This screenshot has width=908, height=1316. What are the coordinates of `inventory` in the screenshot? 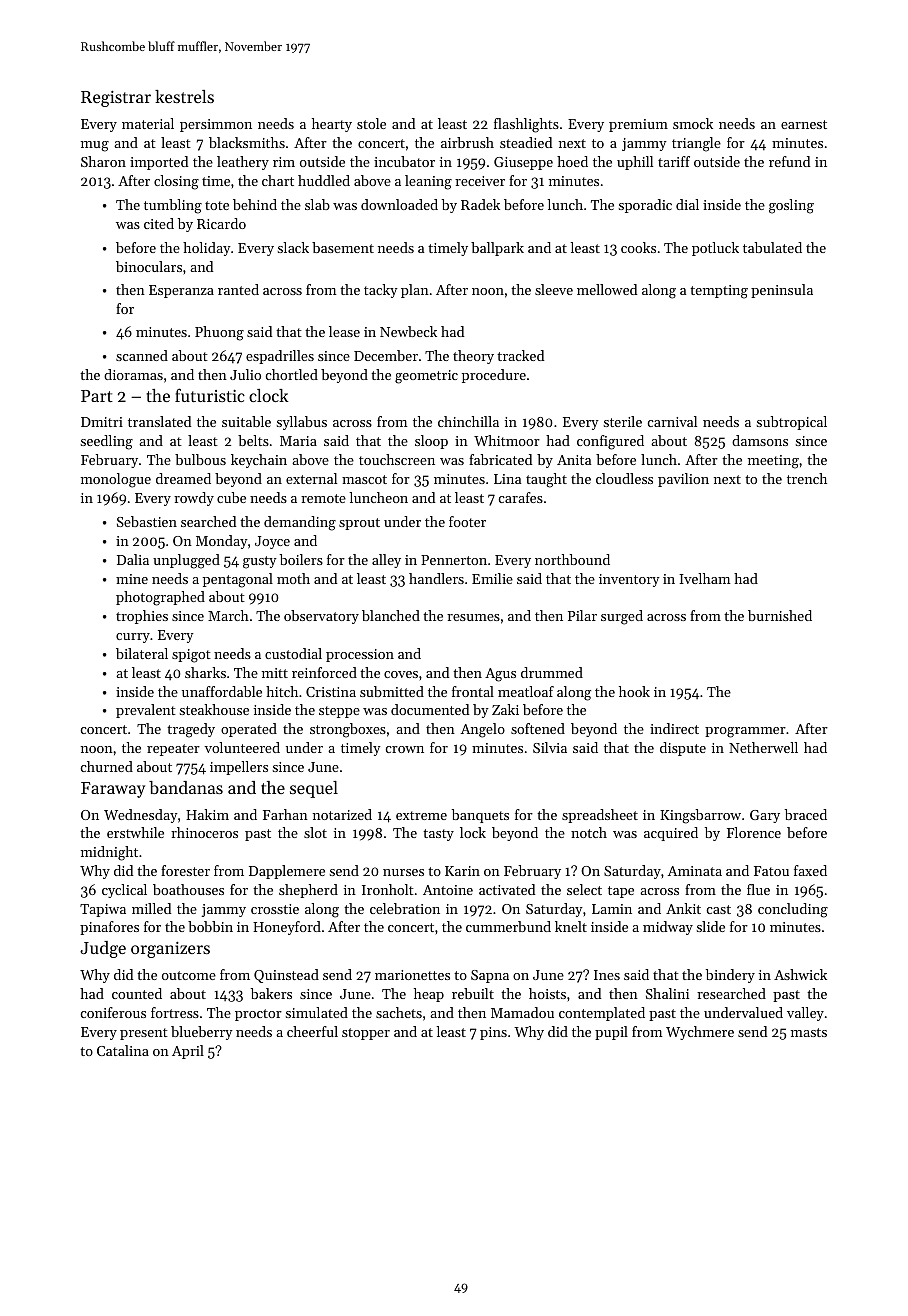 It's located at (629, 580).
